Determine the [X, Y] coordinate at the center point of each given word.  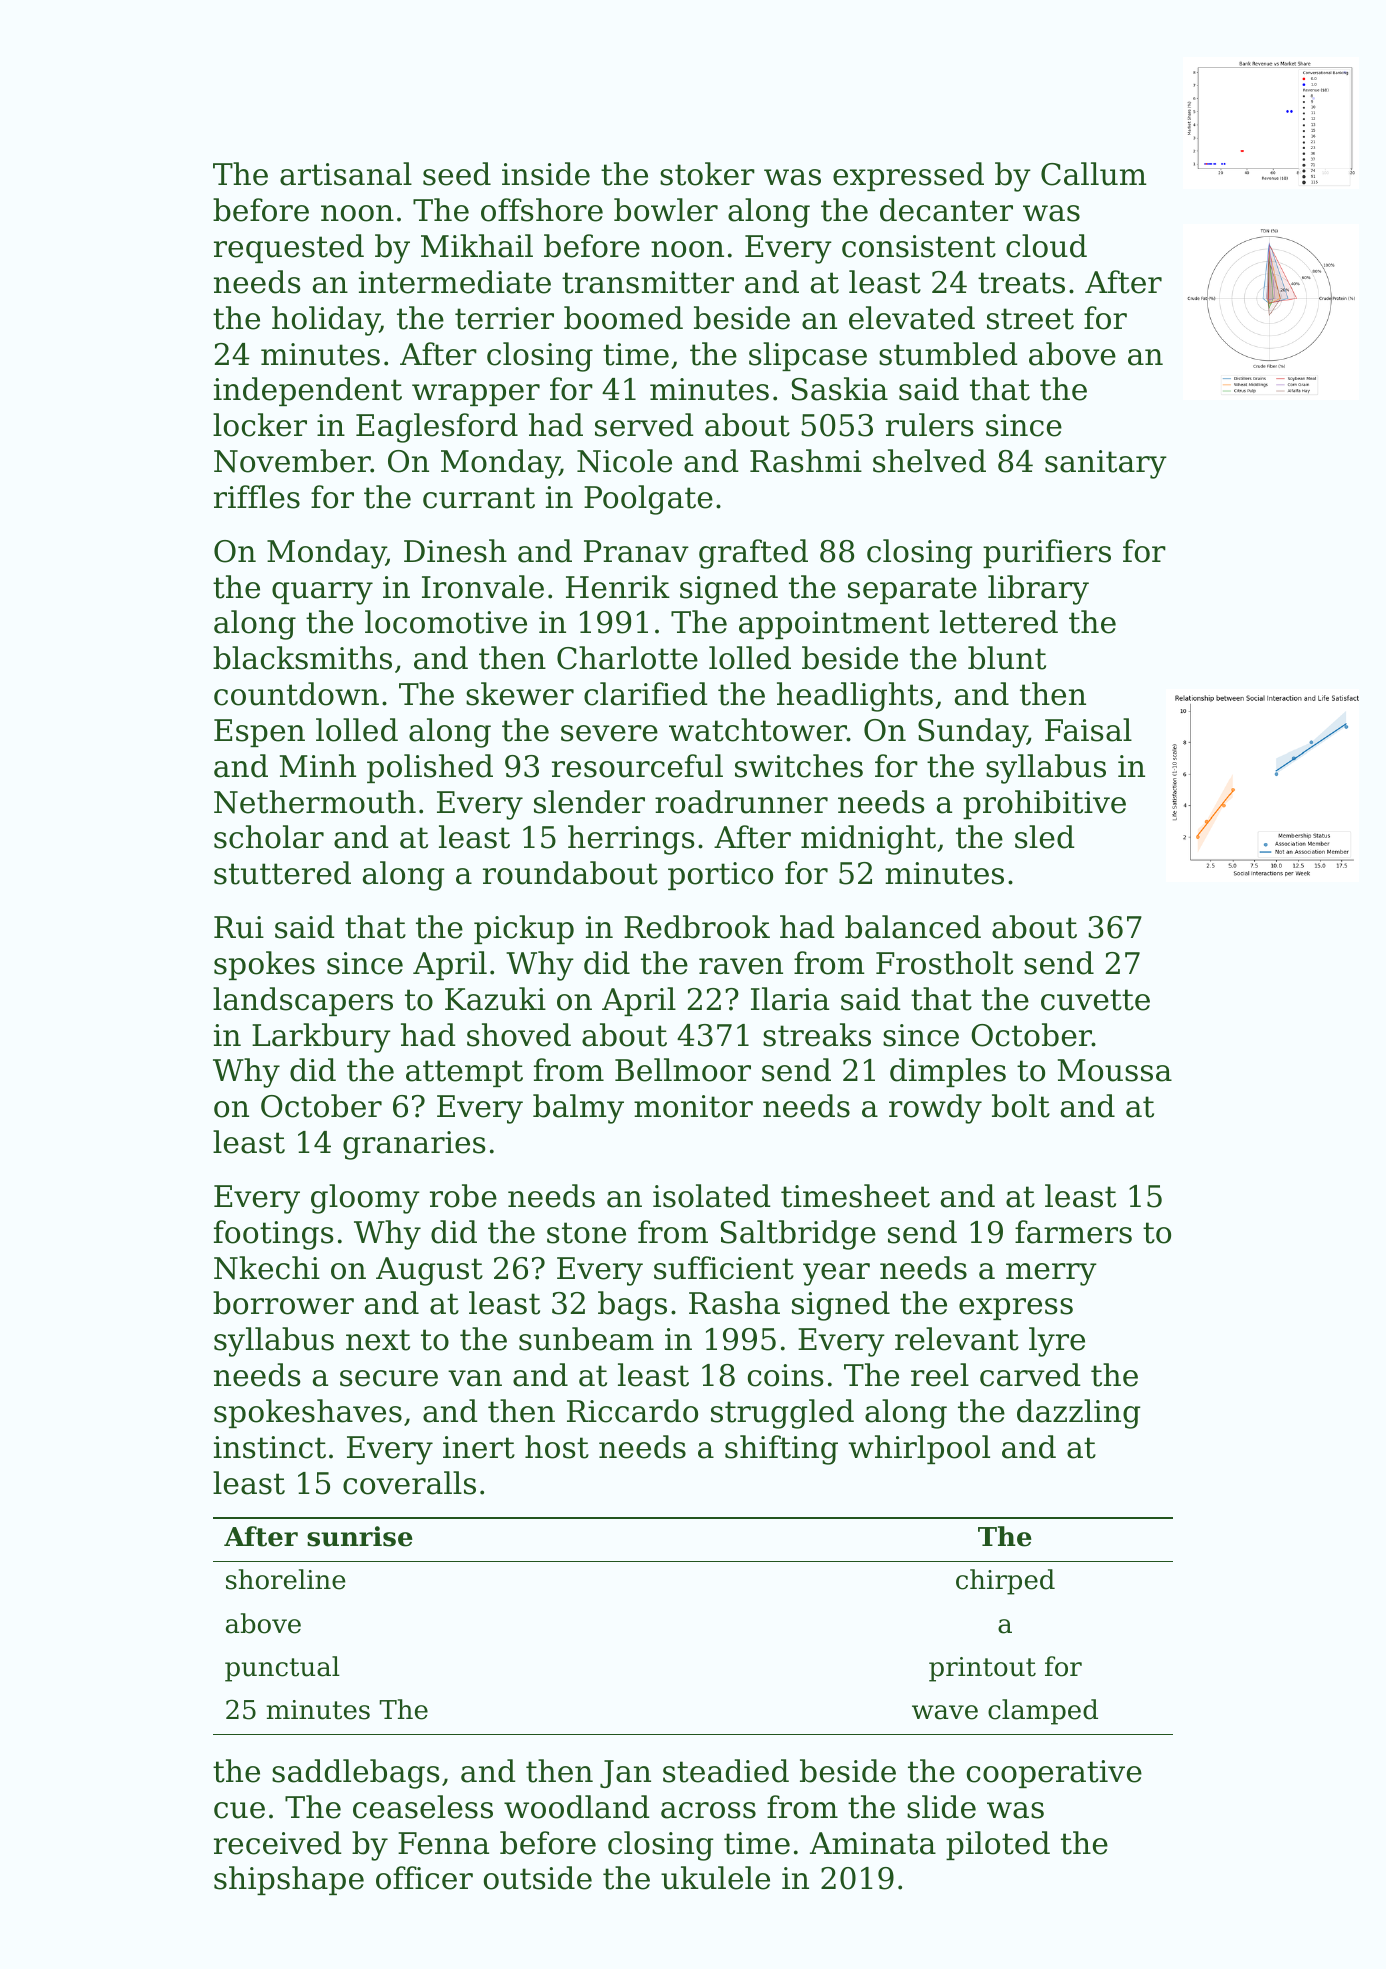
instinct [270, 1447]
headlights [855, 697]
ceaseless [423, 1807]
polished [430, 768]
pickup [524, 929]
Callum [1094, 174]
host [557, 1447]
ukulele [715, 1878]
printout [982, 1669]
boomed [623, 318]
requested [289, 248]
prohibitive [1044, 804]
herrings [631, 840]
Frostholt [944, 963]
